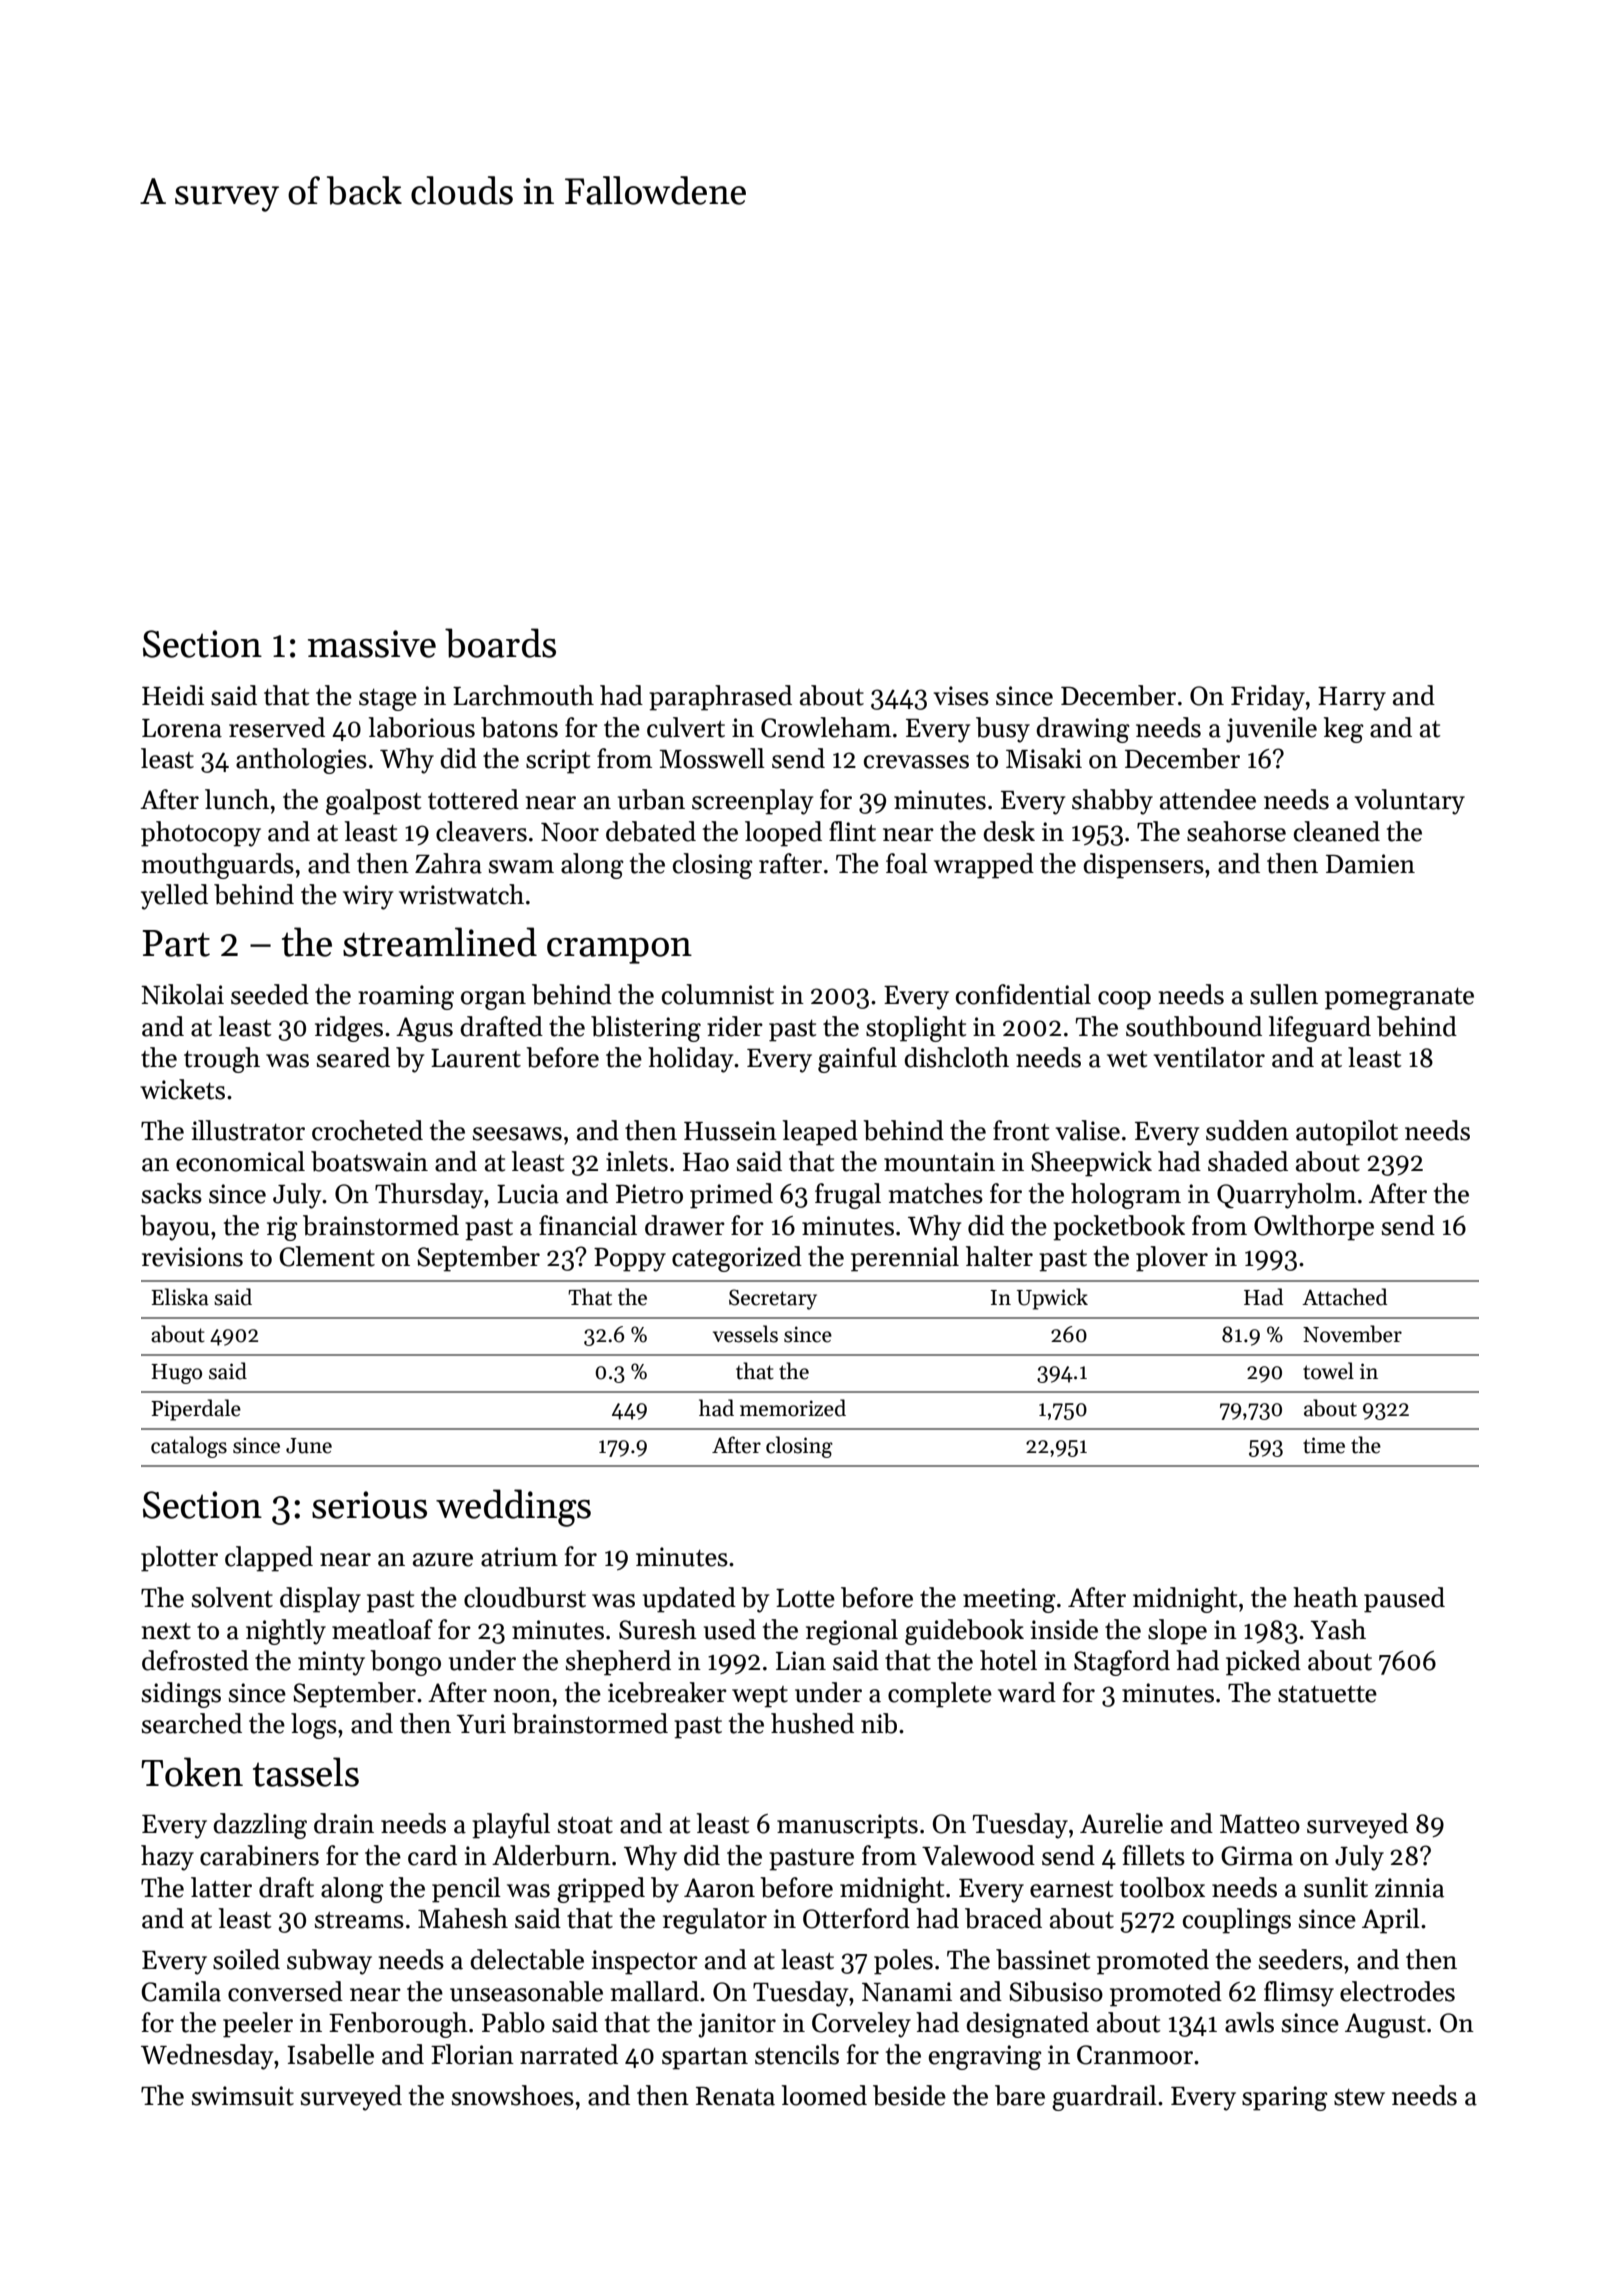 This image has width=1620, height=2292. Describe the element at coordinates (1347, 1133) in the image. I see `autopilot` at that location.
